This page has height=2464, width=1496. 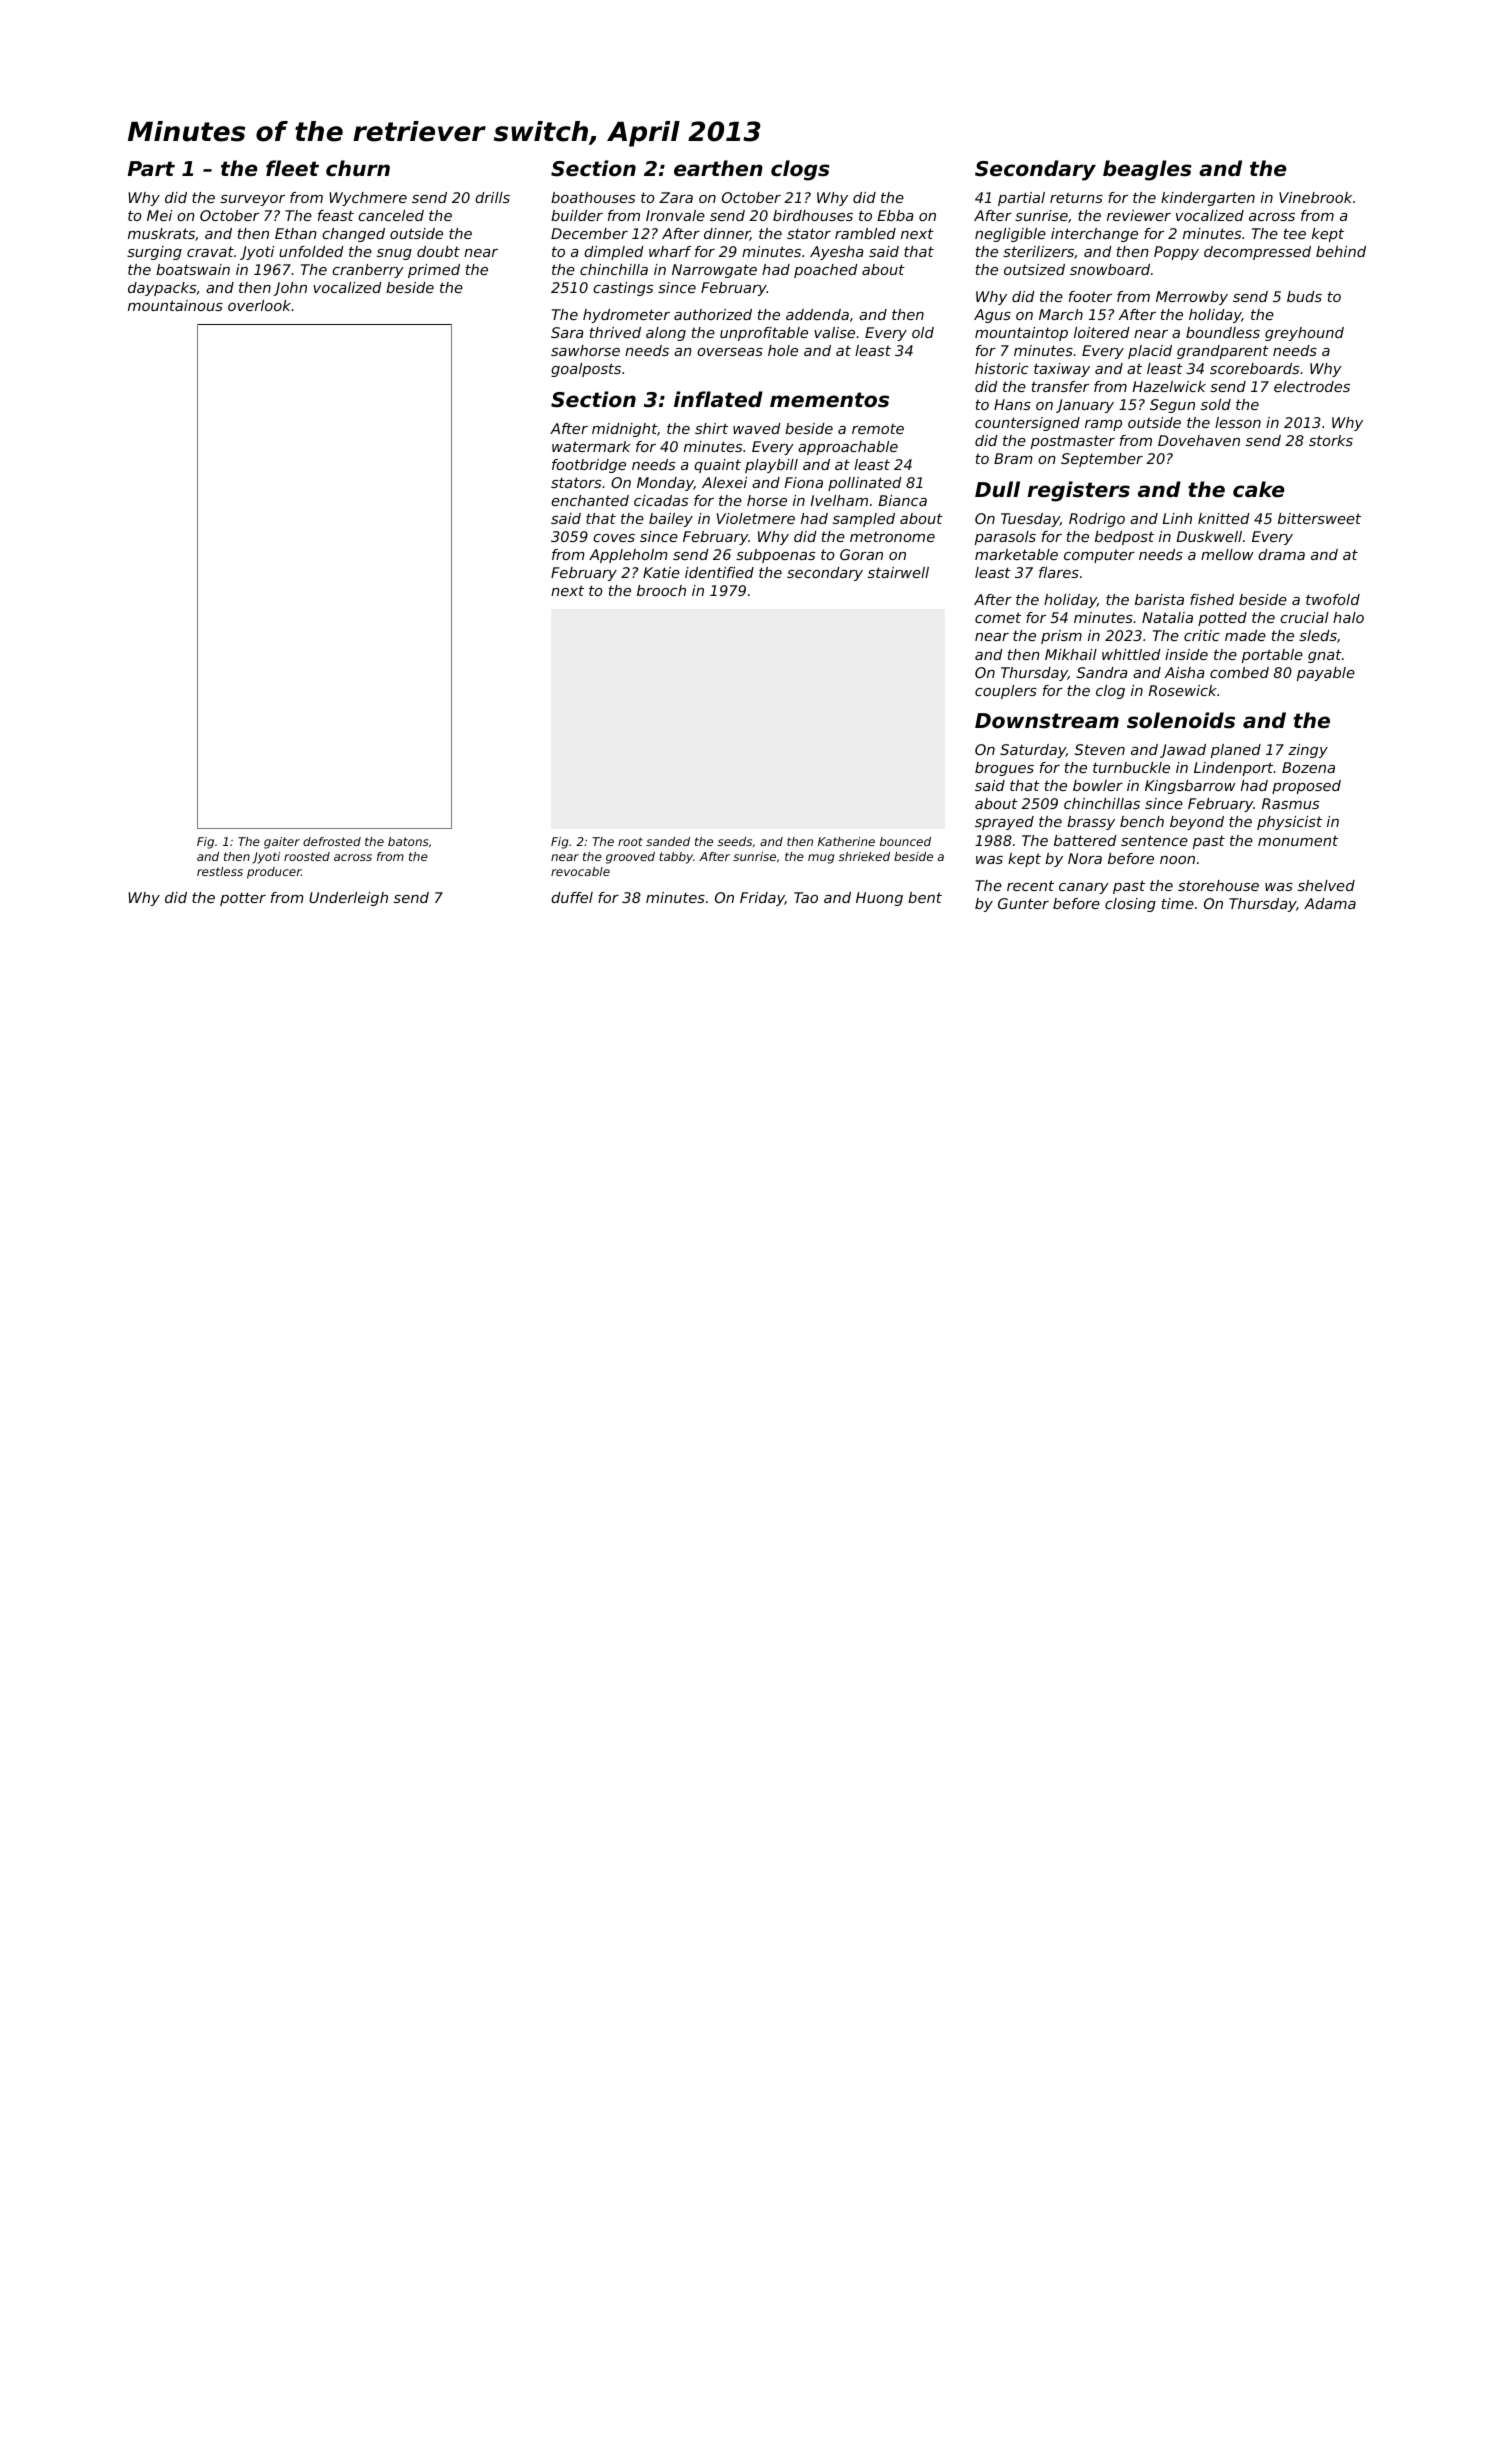 I want to click on payable, so click(x=1326, y=674).
